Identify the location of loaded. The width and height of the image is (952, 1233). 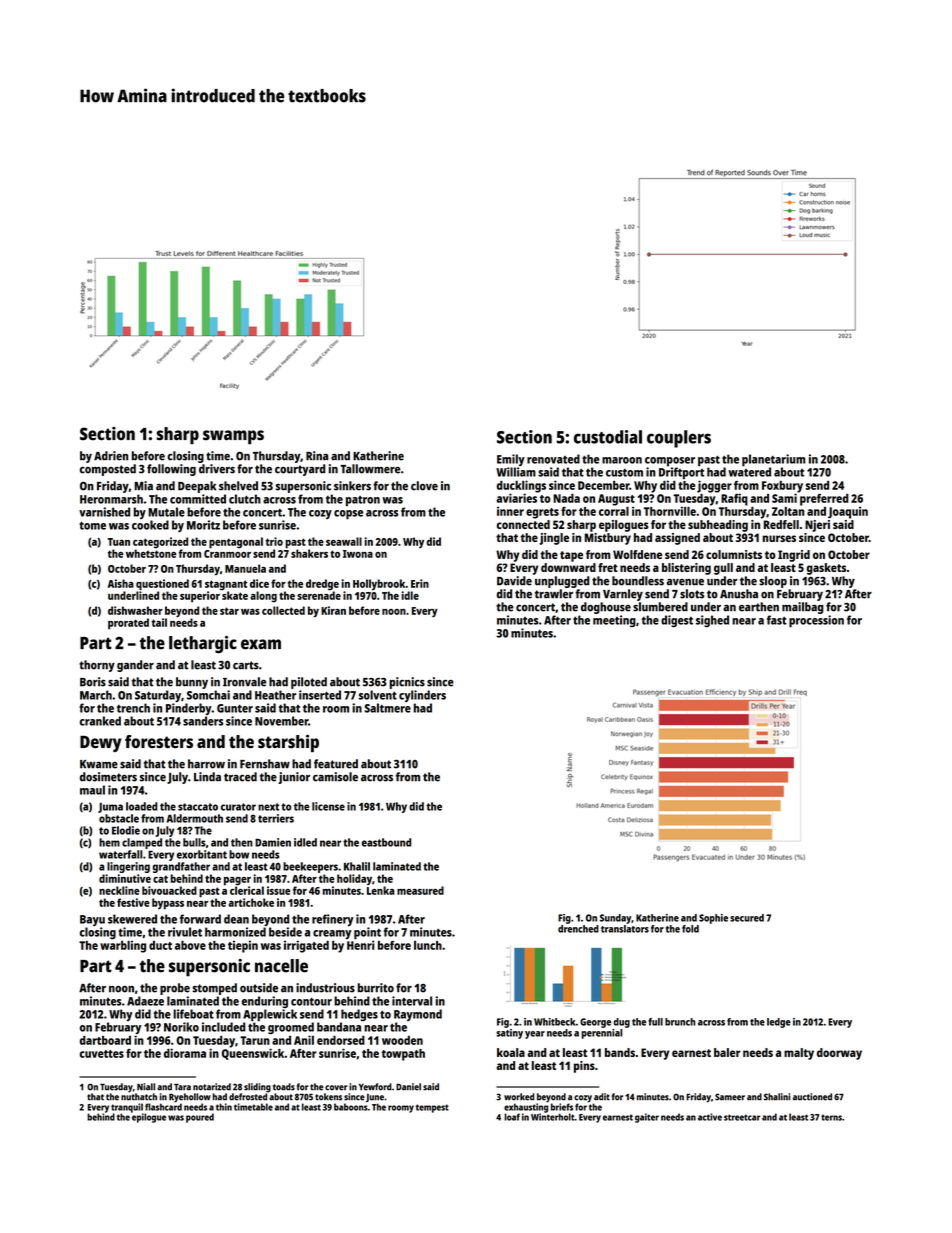
(142, 806).
